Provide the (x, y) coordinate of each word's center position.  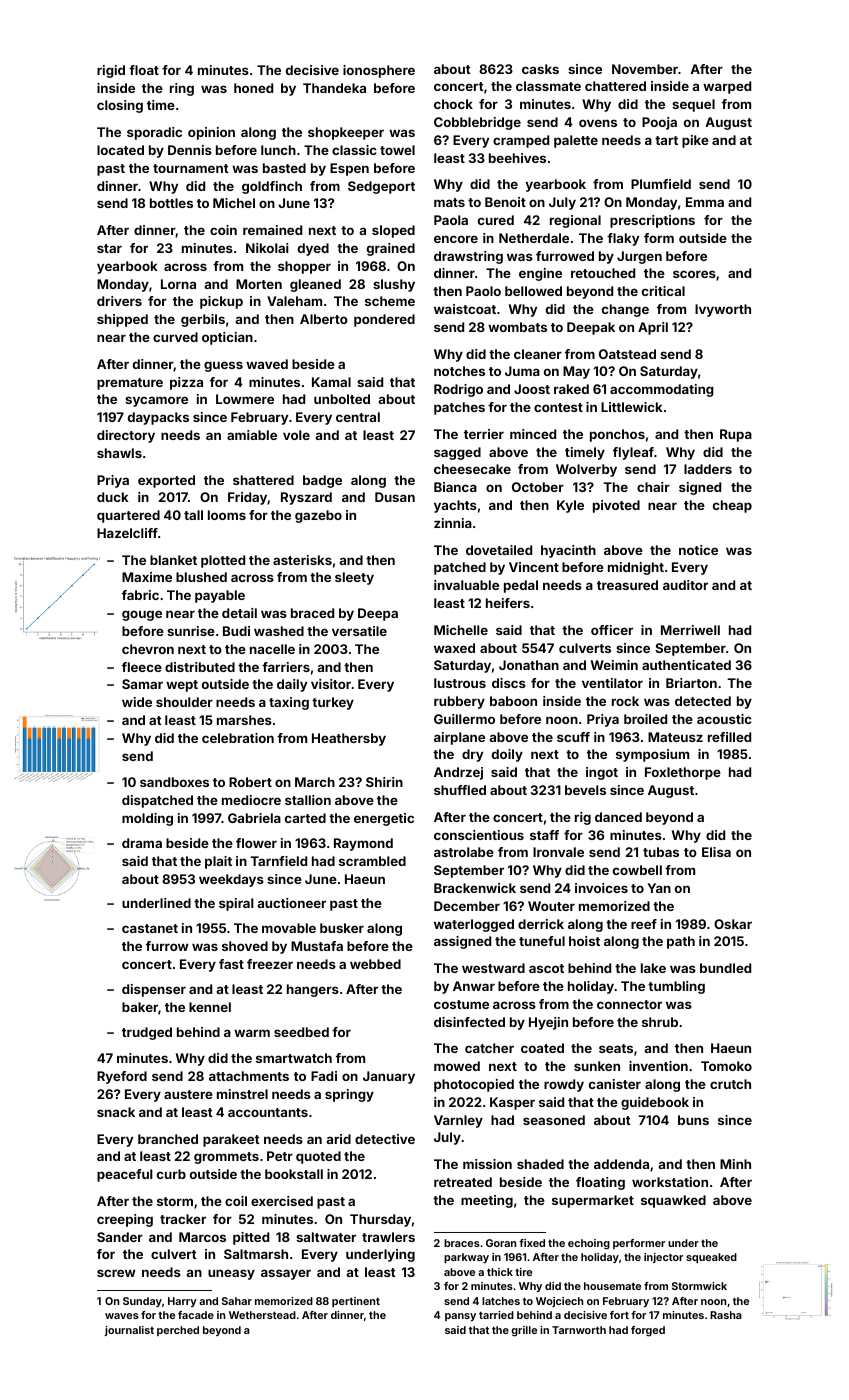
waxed (454, 648)
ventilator (612, 683)
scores (694, 274)
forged (648, 1331)
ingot (602, 773)
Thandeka (334, 88)
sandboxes (174, 782)
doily (507, 755)
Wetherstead (262, 1315)
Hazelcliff (127, 533)
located (120, 150)
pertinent (356, 1302)
